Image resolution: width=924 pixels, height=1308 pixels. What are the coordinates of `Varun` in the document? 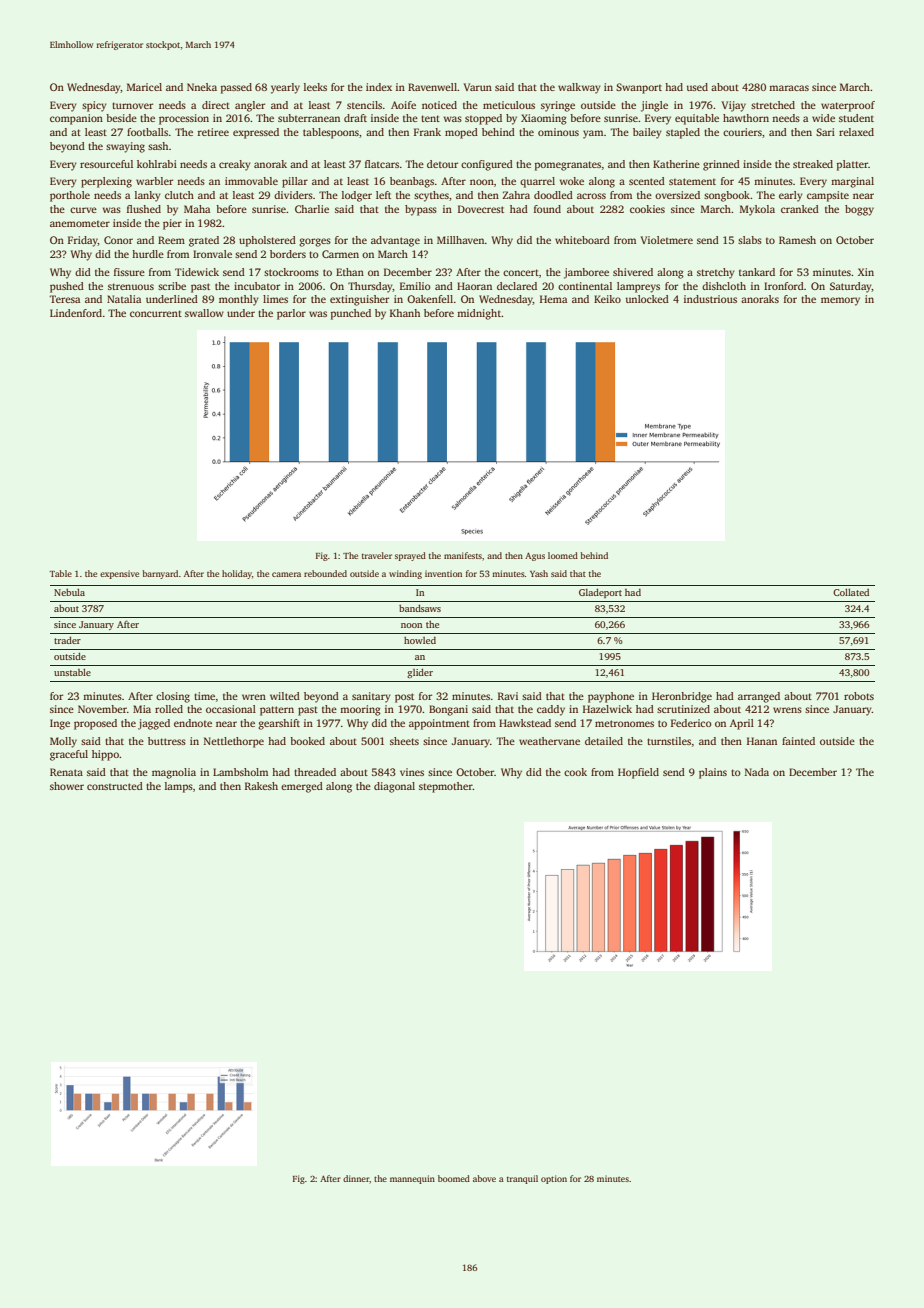 It's located at (478, 87).
